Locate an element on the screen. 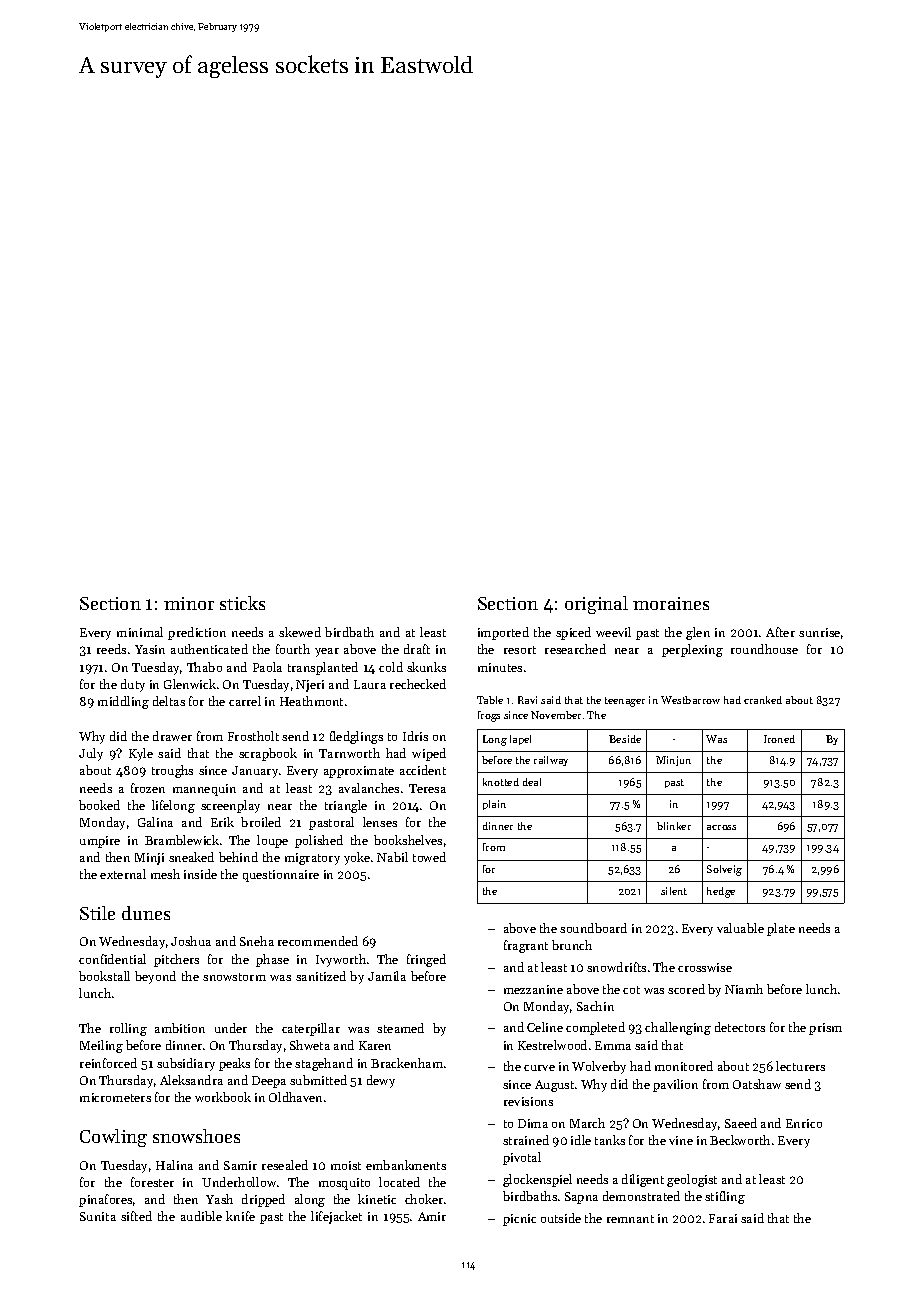 Image resolution: width=924 pixels, height=1308 pixels. snowshoes is located at coordinates (196, 1136).
